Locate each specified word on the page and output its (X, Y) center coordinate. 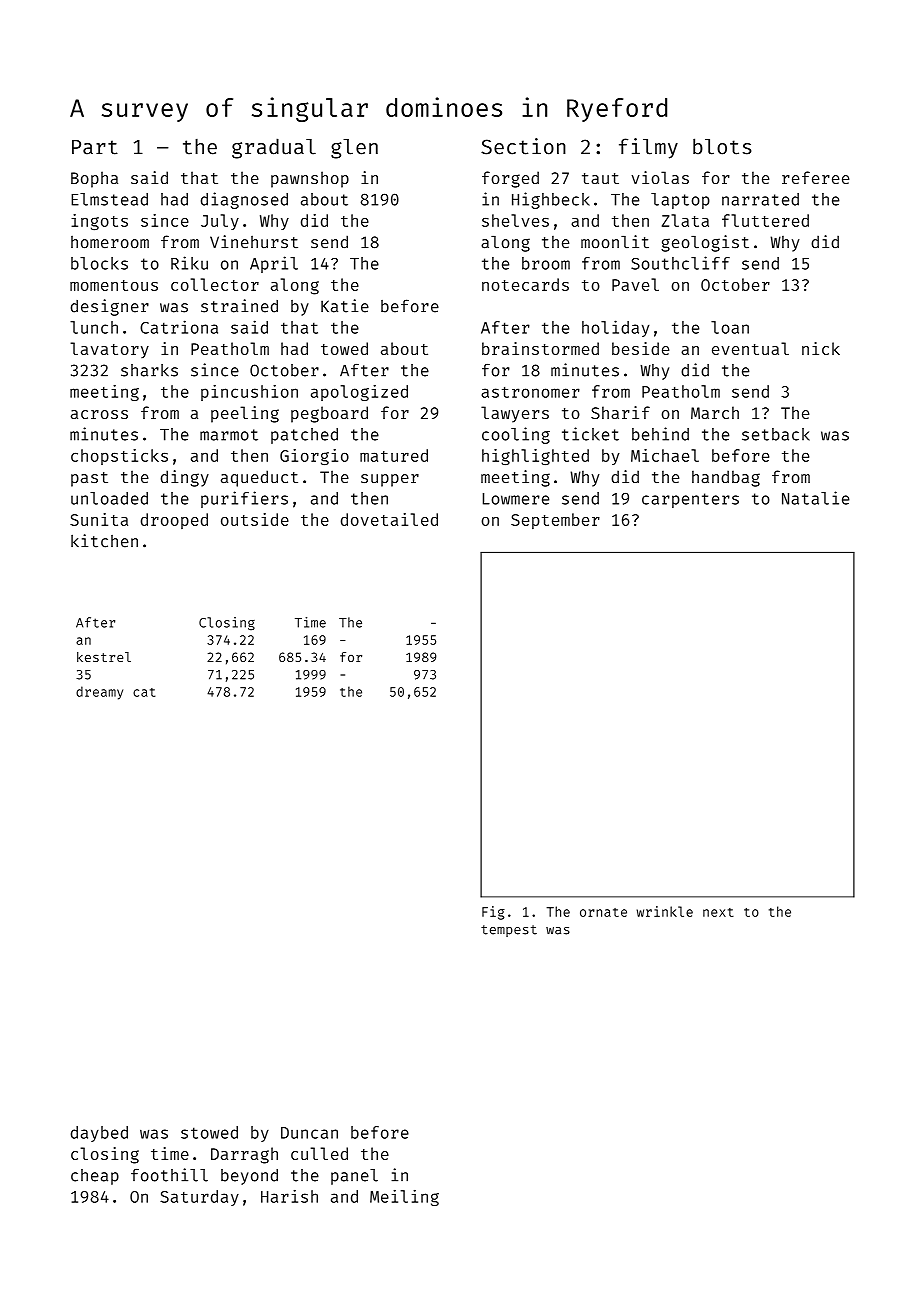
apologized (359, 393)
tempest (509, 931)
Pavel (635, 284)
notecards (525, 284)
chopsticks (119, 457)
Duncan (309, 1133)
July (220, 222)
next (718, 912)
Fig (493, 913)
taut (600, 178)
